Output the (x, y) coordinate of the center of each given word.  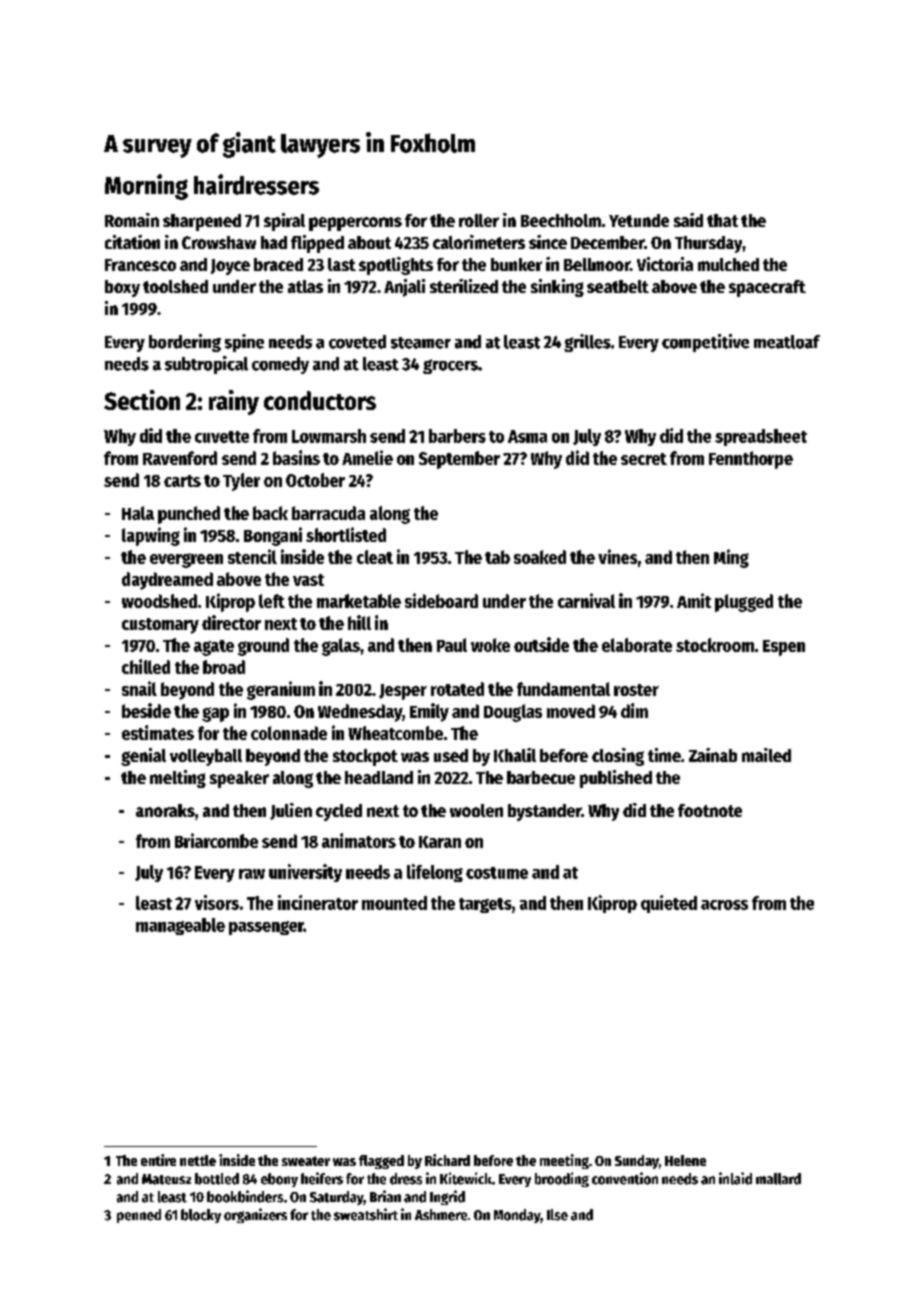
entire (158, 1160)
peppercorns (355, 224)
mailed (766, 755)
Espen (784, 648)
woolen (476, 810)
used (451, 755)
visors (217, 902)
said (688, 220)
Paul (452, 645)
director (231, 622)
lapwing (151, 536)
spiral (284, 222)
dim (634, 710)
